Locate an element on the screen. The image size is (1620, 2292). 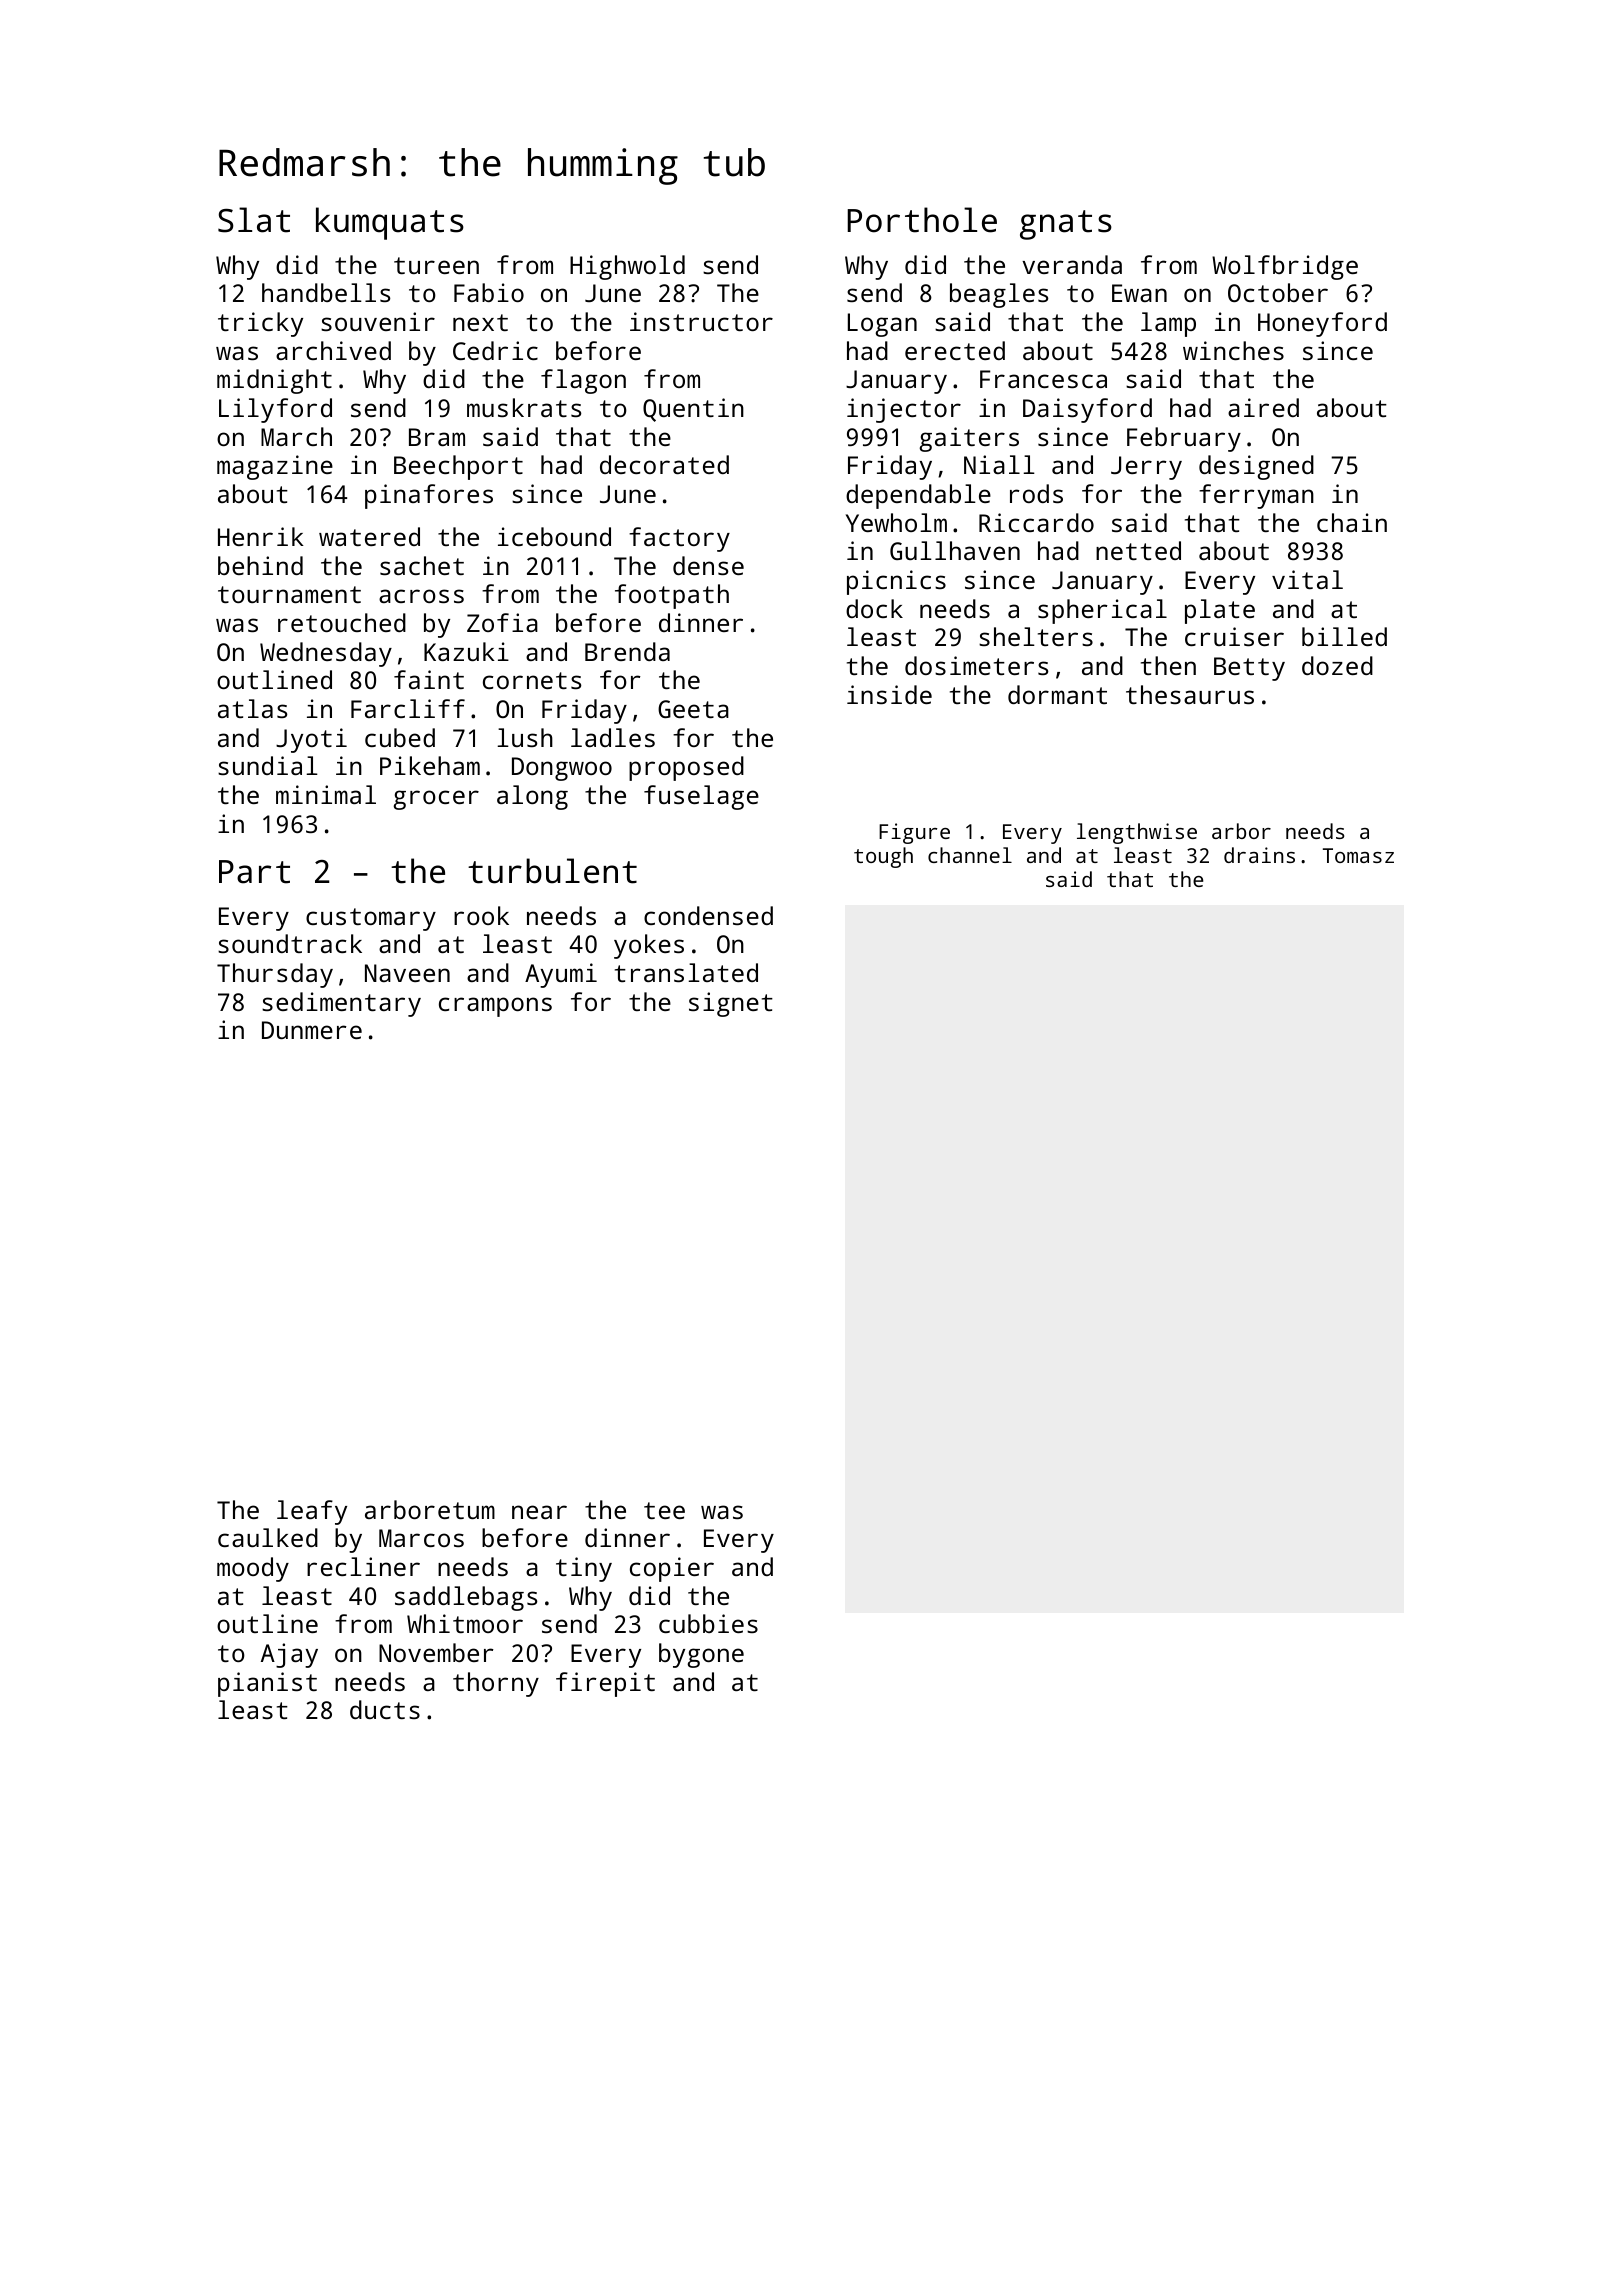
signet is located at coordinates (731, 1004).
